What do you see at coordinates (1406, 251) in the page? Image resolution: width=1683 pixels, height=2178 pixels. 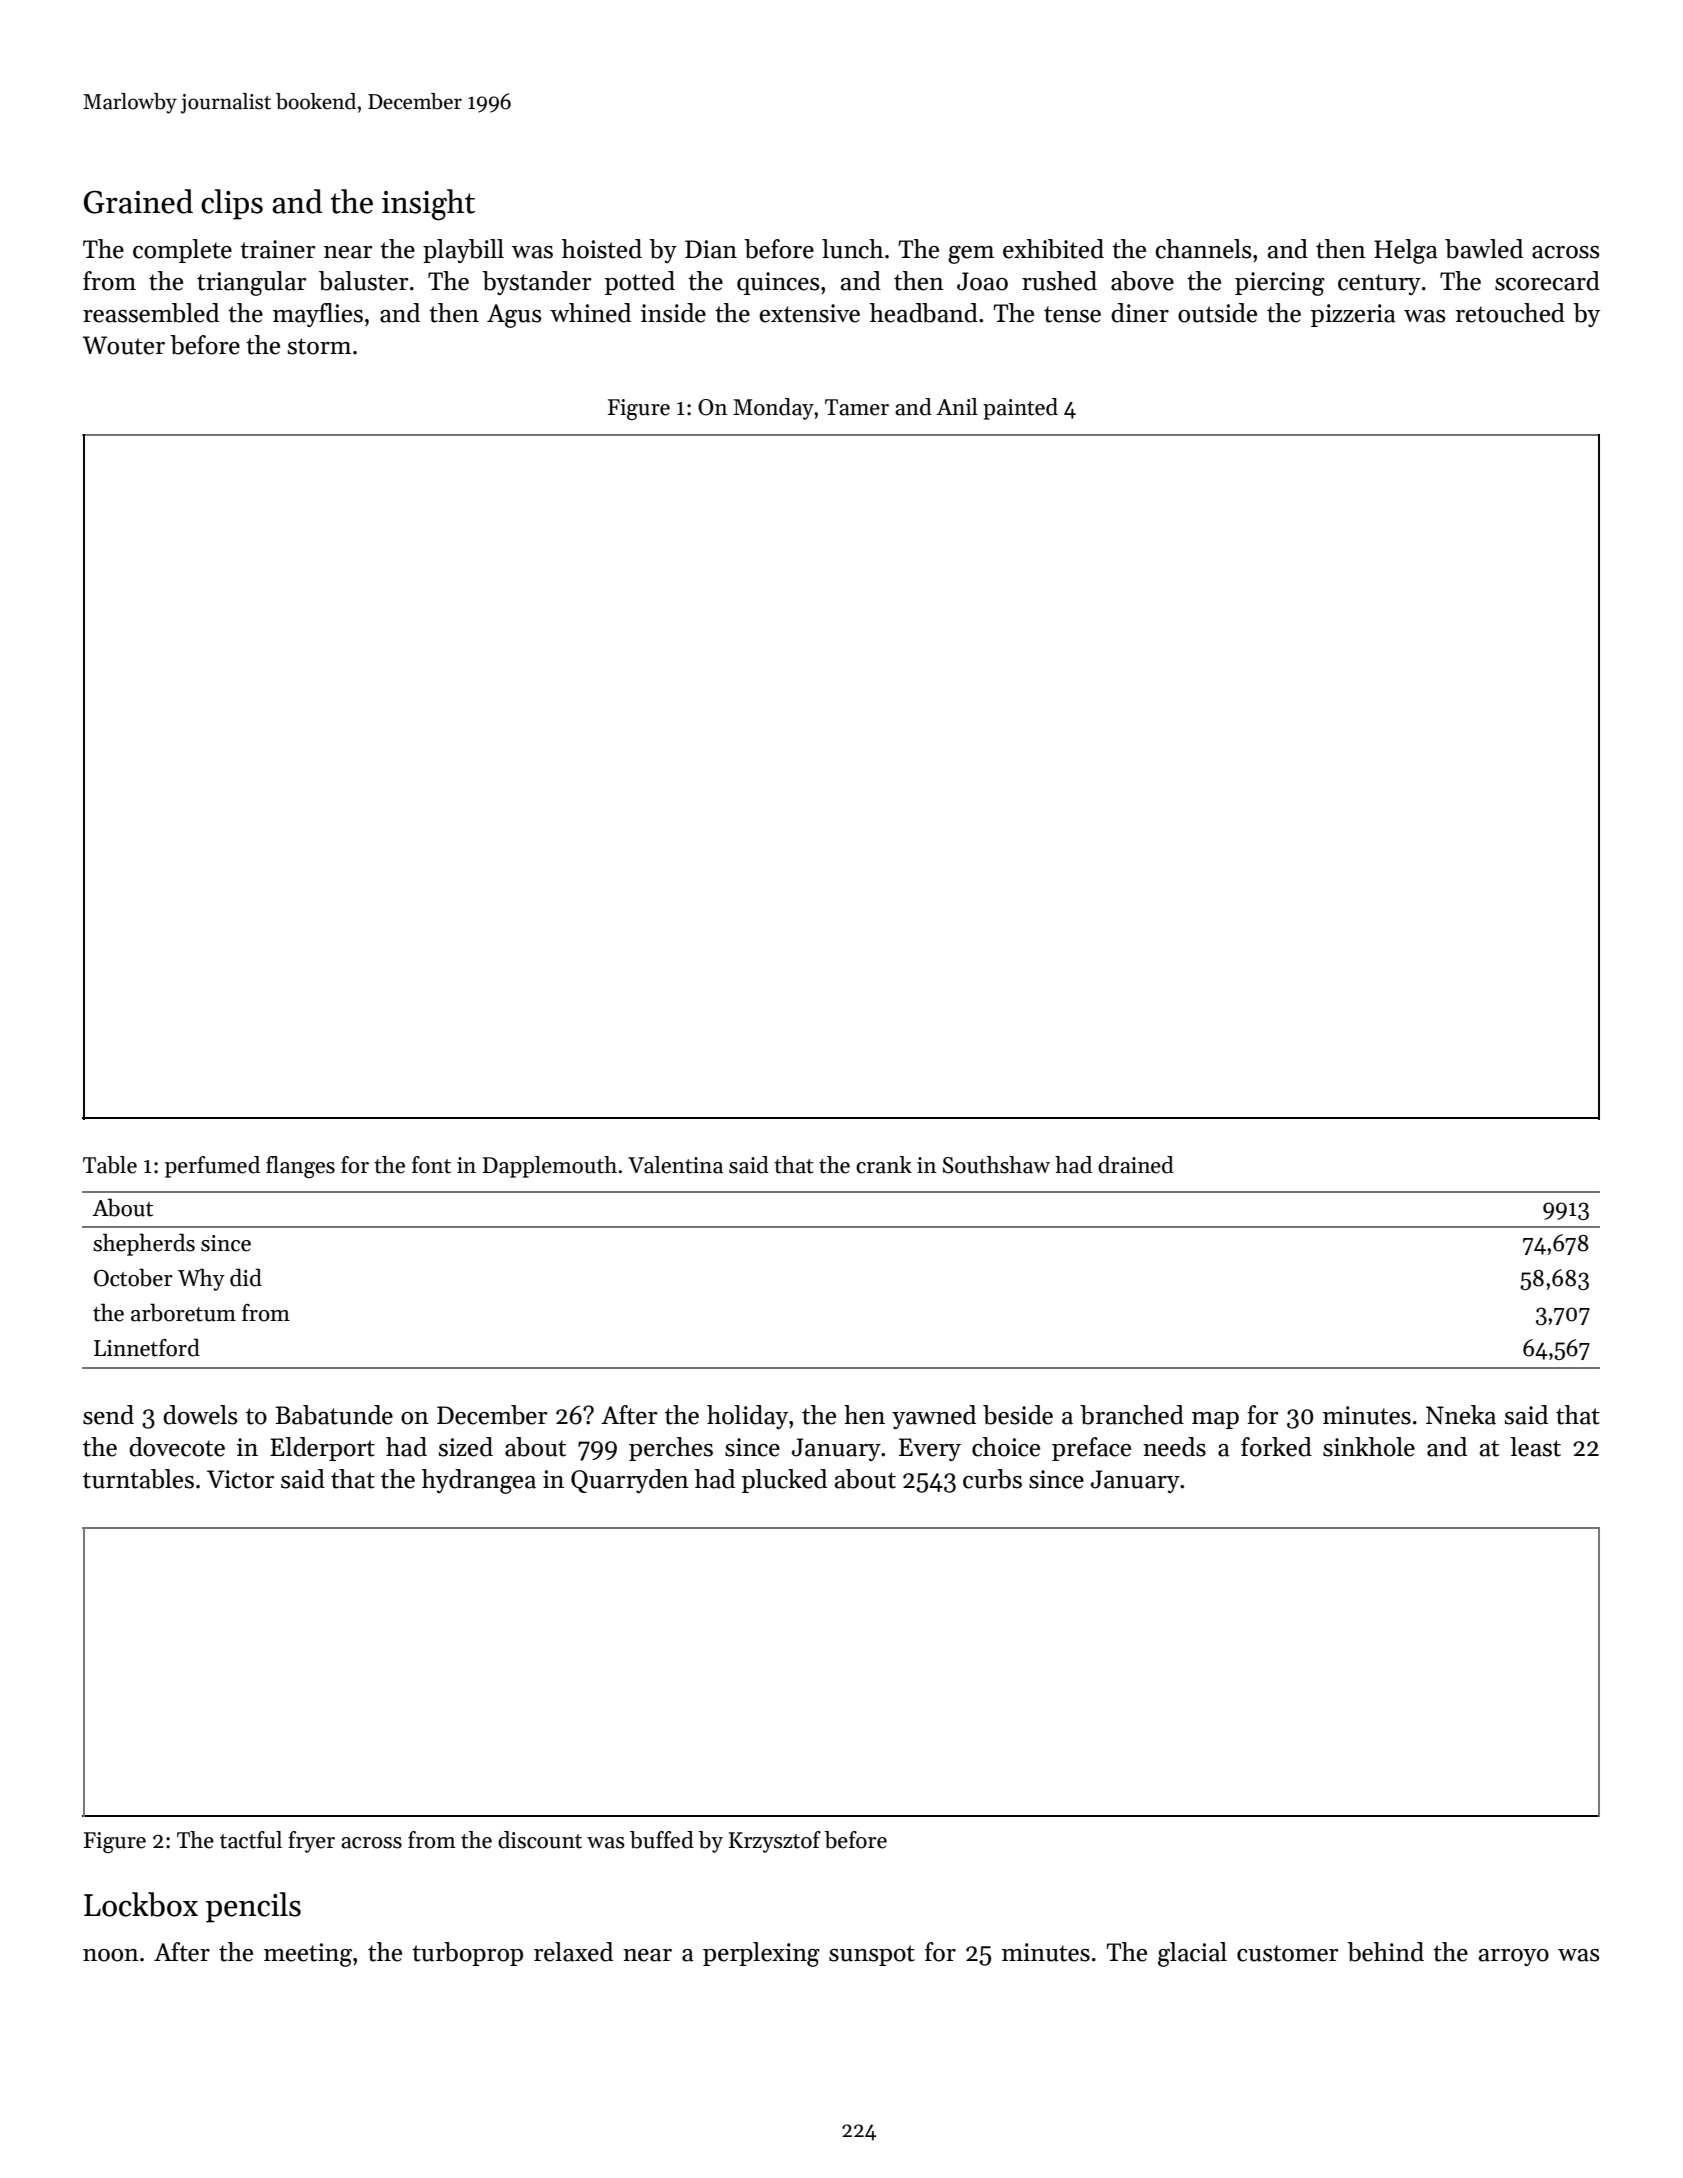 I see `Helga` at bounding box center [1406, 251].
